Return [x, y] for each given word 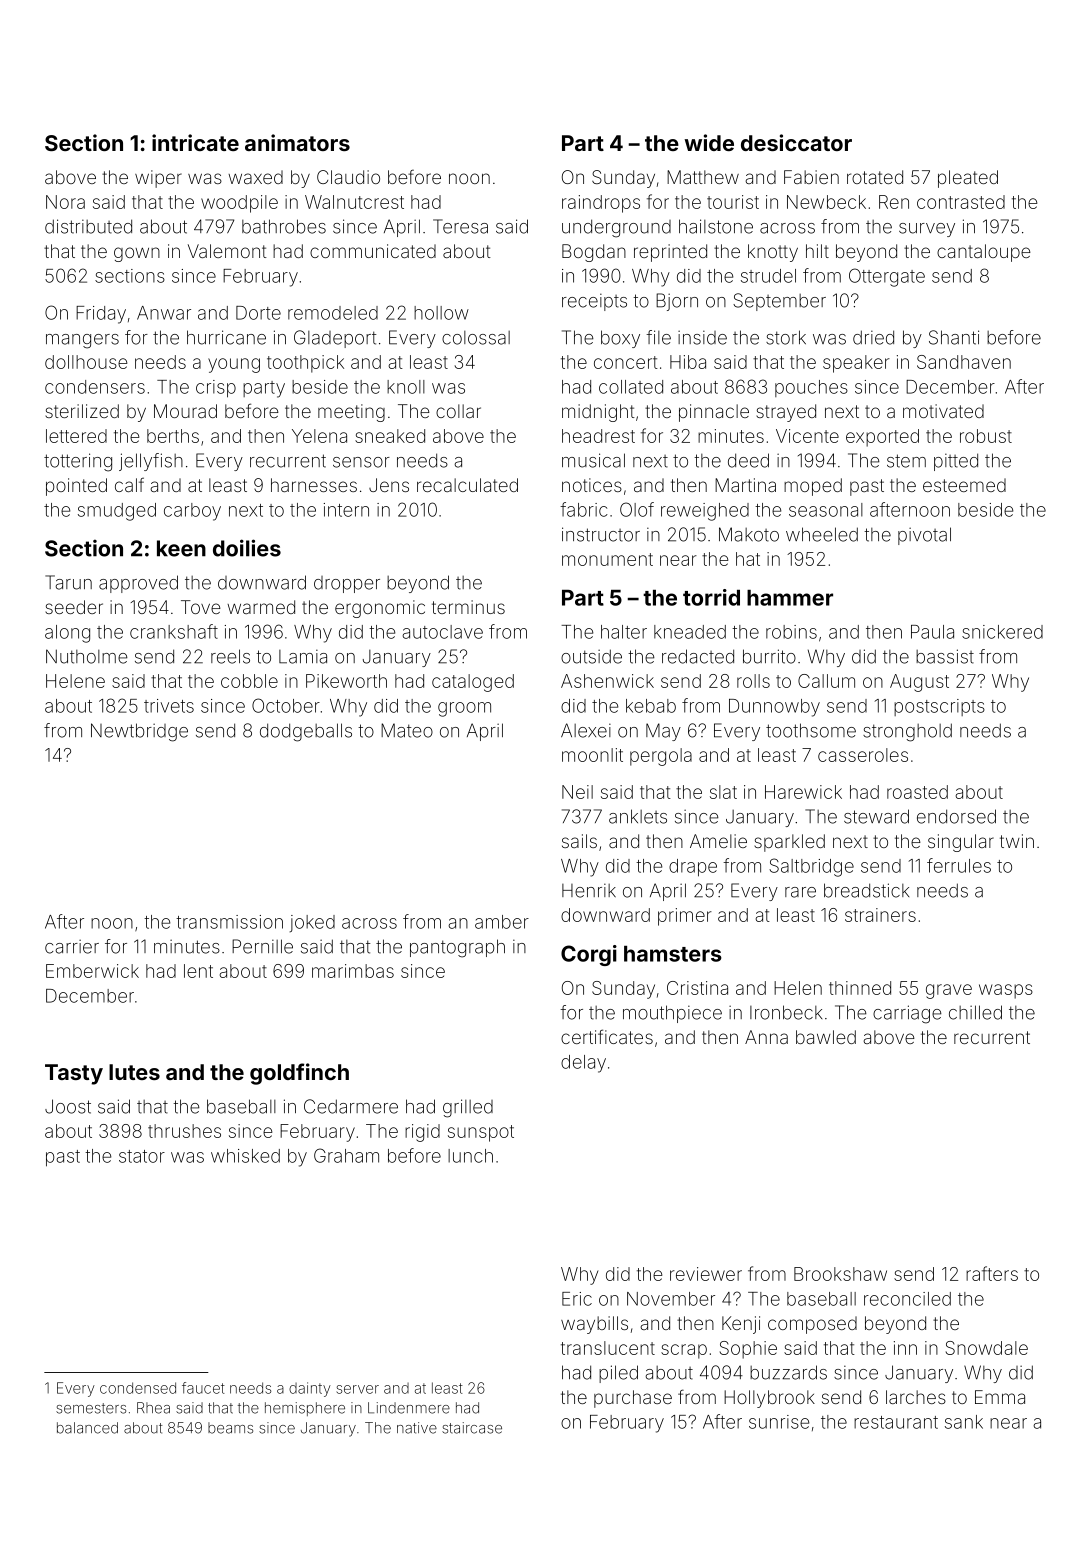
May [663, 732]
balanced [87, 1428]
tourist [733, 202]
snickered [1002, 632]
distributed [88, 226]
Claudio [348, 177]
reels [230, 656]
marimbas [353, 971]
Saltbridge [811, 867]
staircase [472, 1428]
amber [502, 922]
